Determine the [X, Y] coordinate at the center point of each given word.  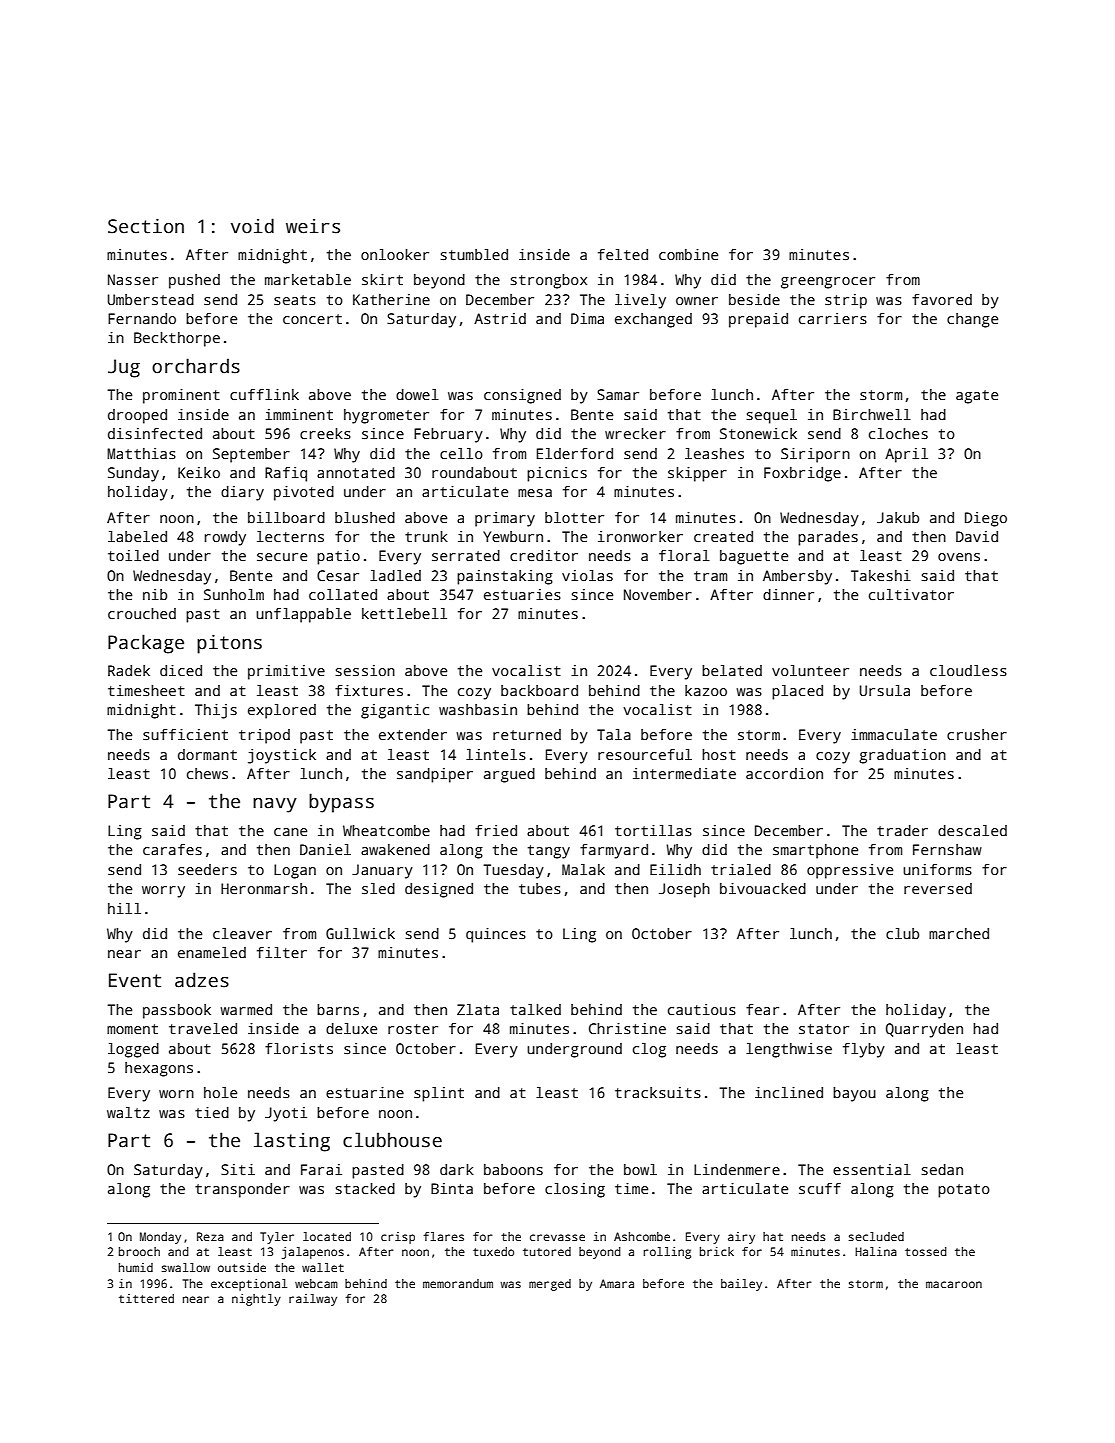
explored [282, 711]
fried [496, 830]
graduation [902, 756]
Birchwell [872, 414]
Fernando [142, 318]
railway [313, 1300]
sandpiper [435, 775]
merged [550, 1285]
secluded [876, 1236]
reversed [938, 888]
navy [275, 805]
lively [640, 301]
